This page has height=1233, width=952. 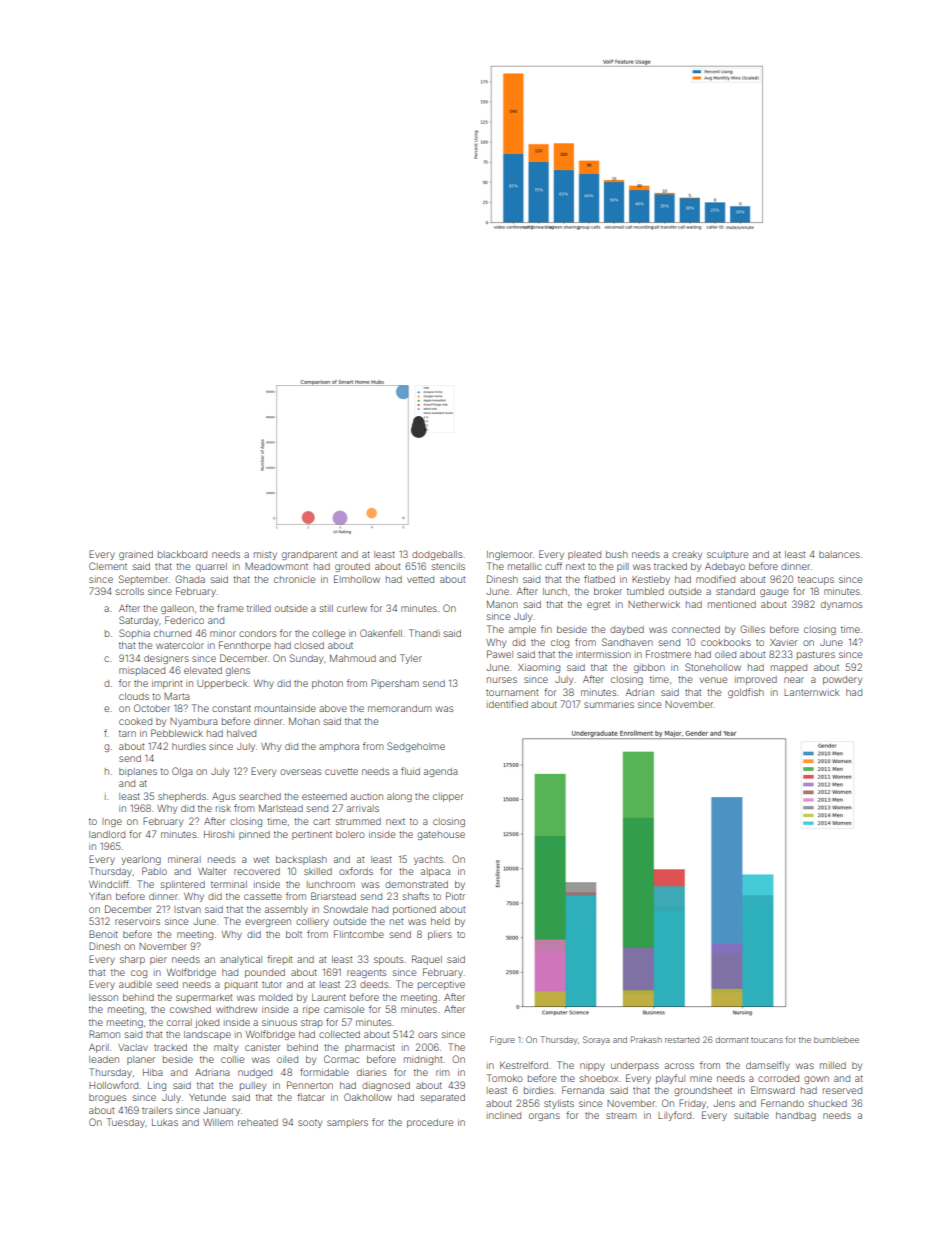 I want to click on curlew, so click(x=352, y=608).
